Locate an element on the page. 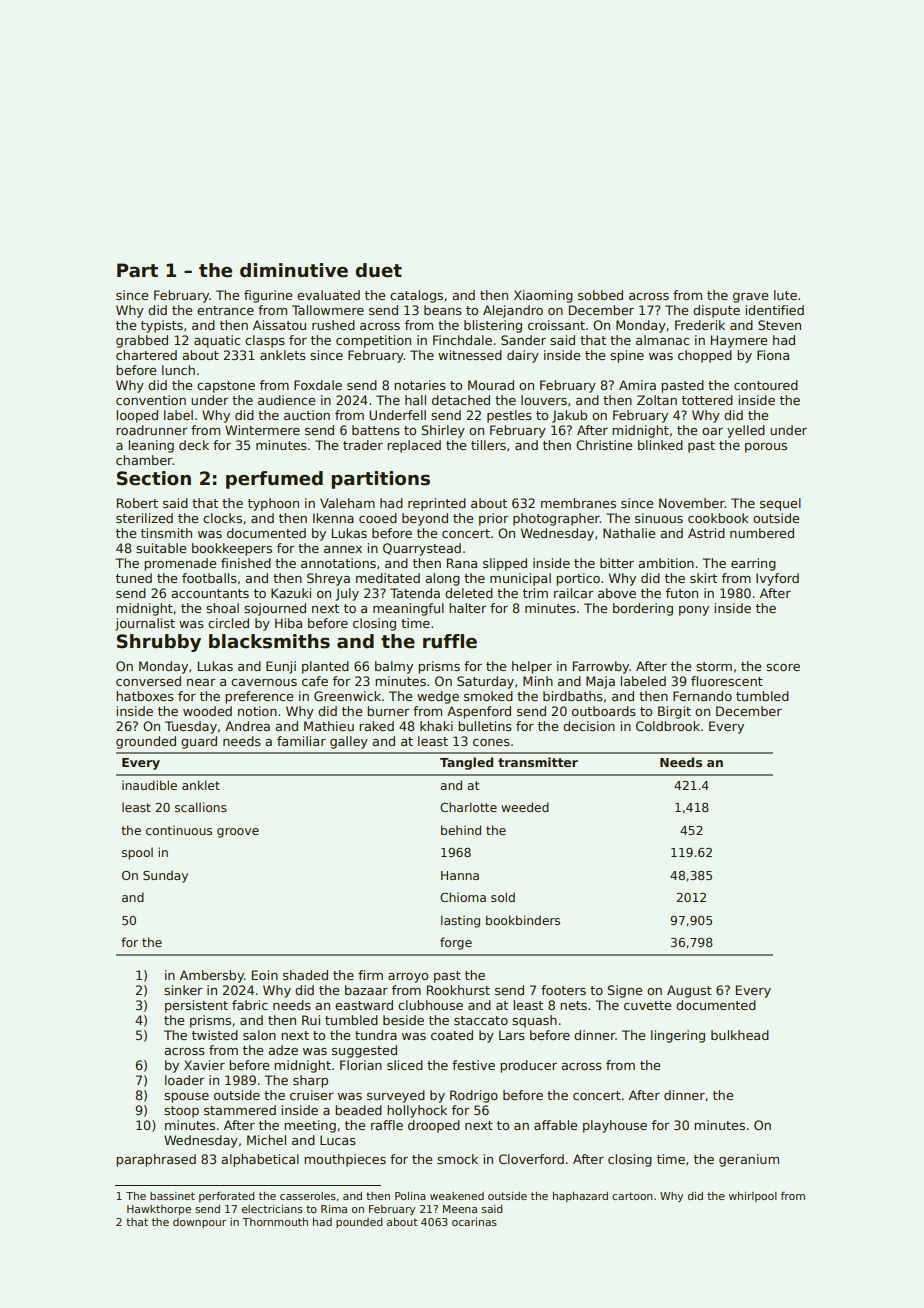 The width and height of the document is (924, 1308). alphabetical is located at coordinates (260, 1160).
